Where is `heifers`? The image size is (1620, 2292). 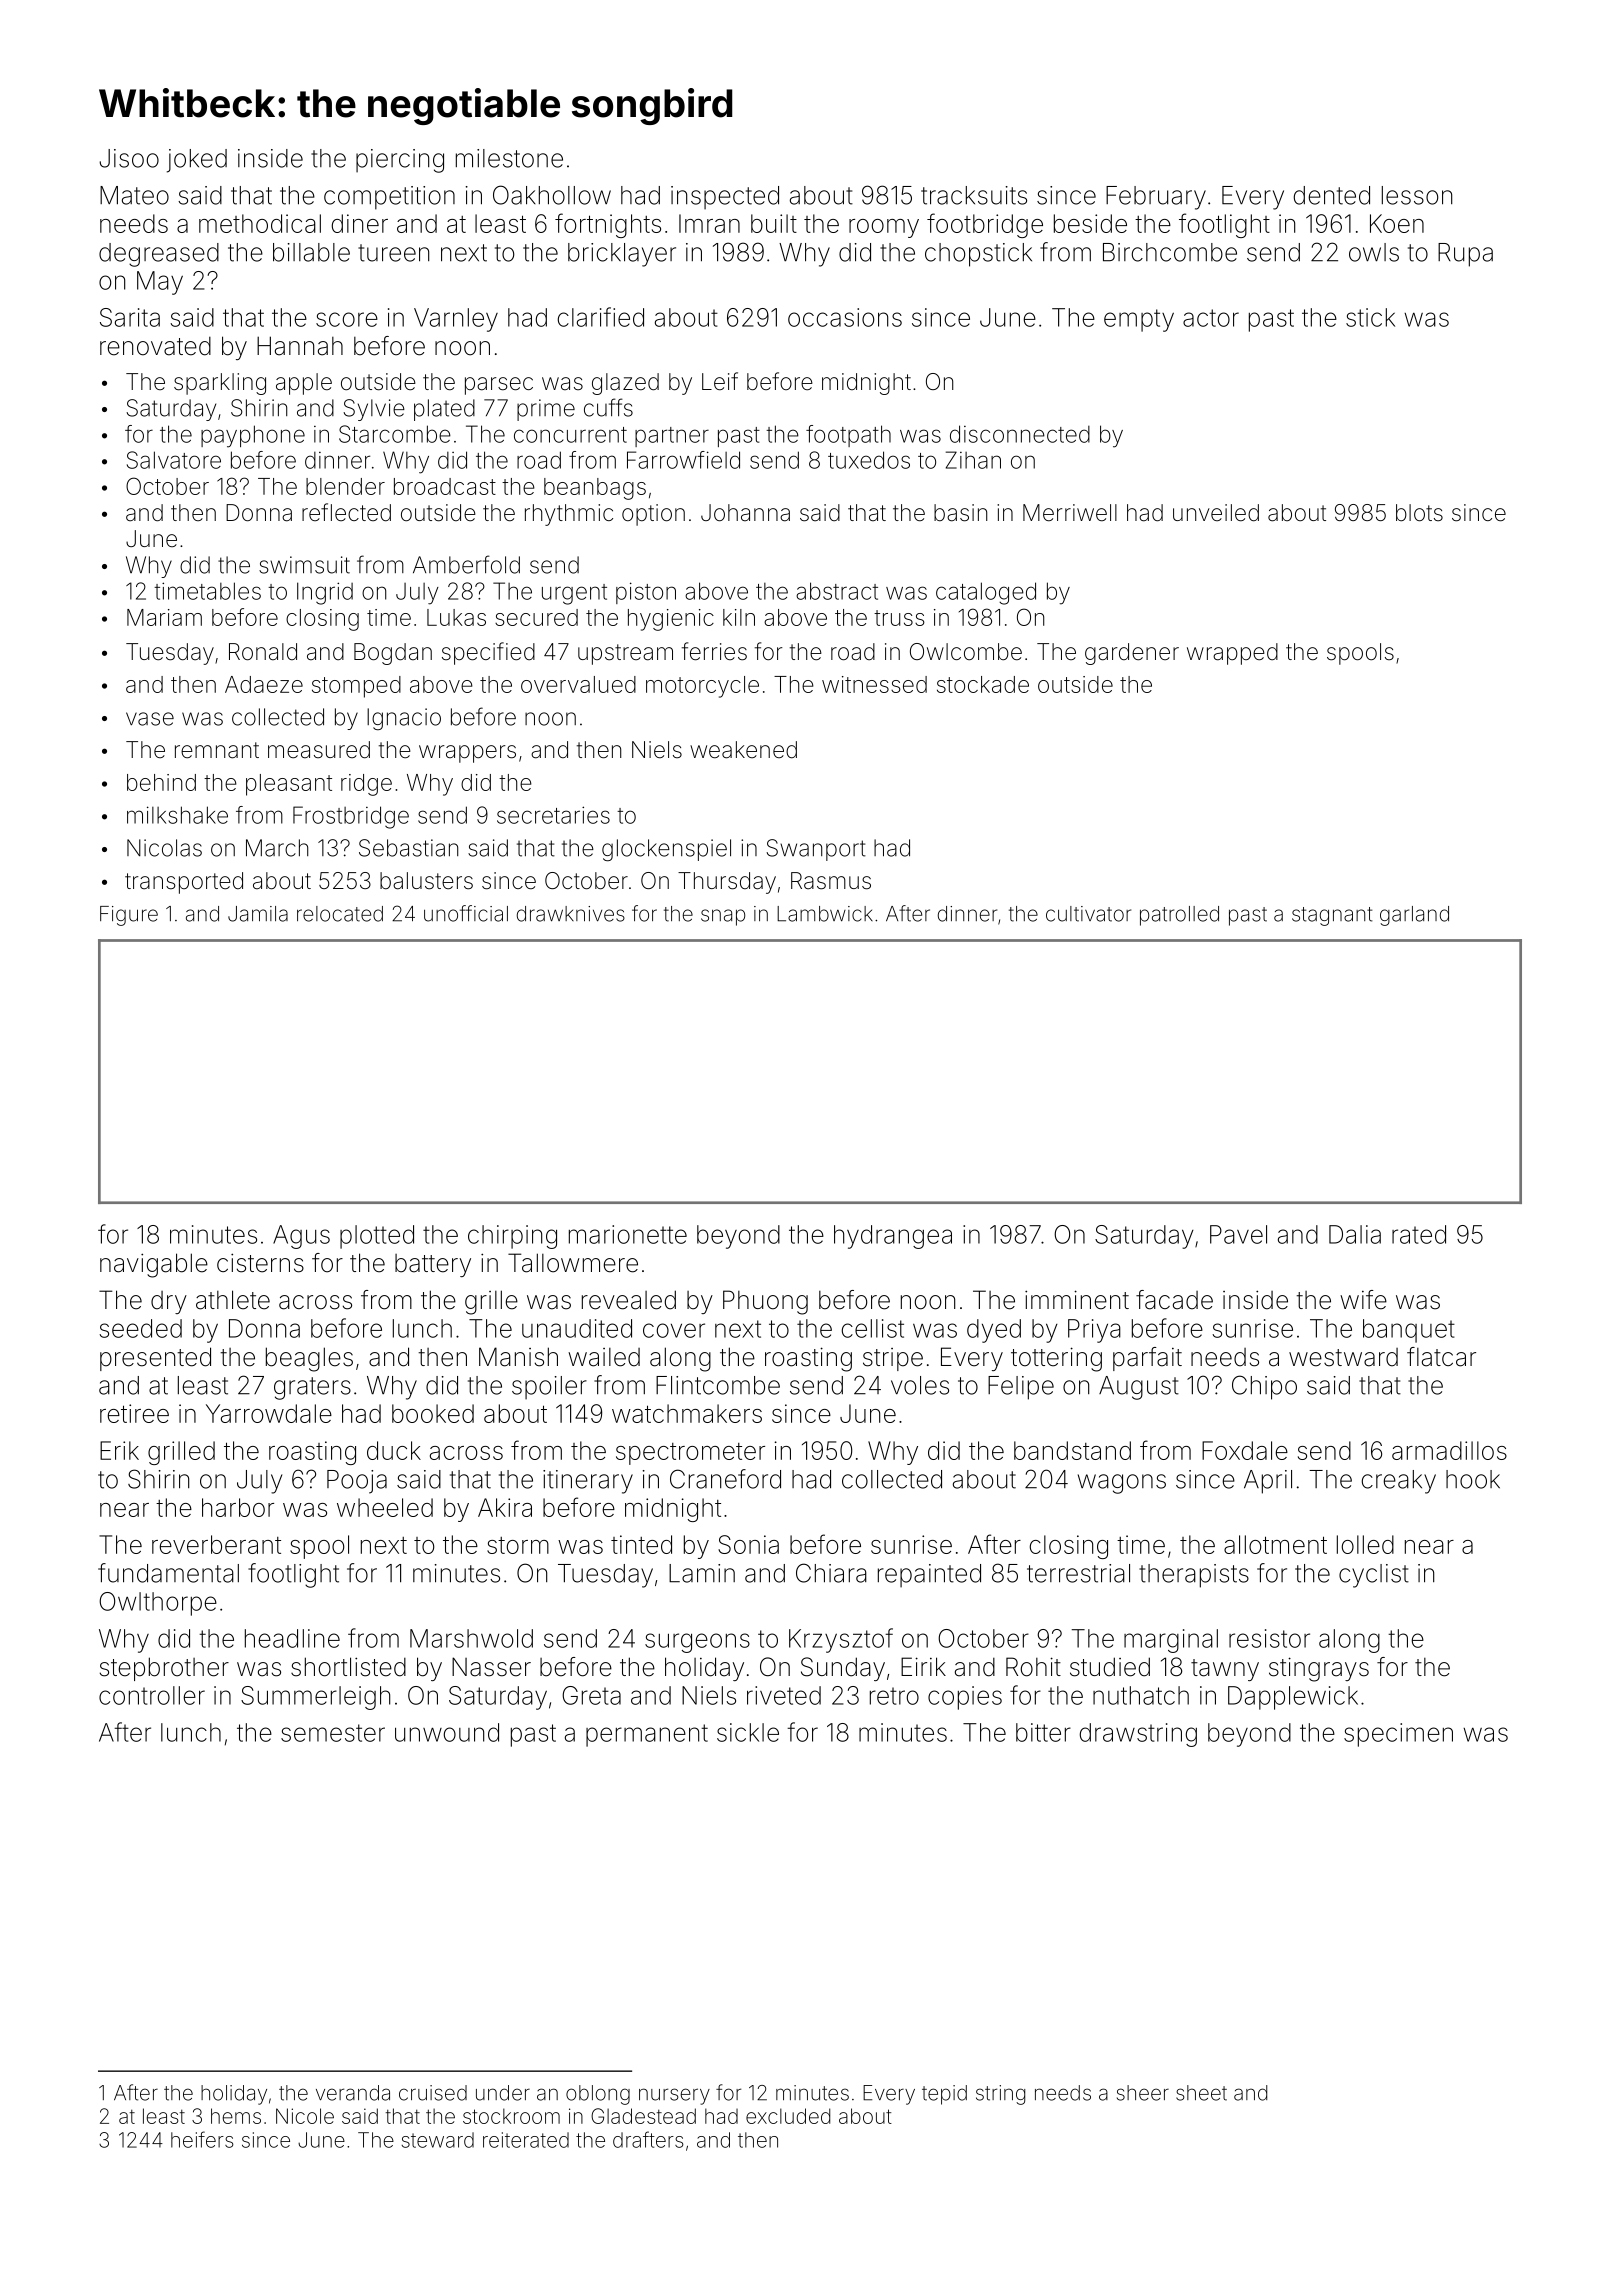 heifers is located at coordinates (202, 2139).
